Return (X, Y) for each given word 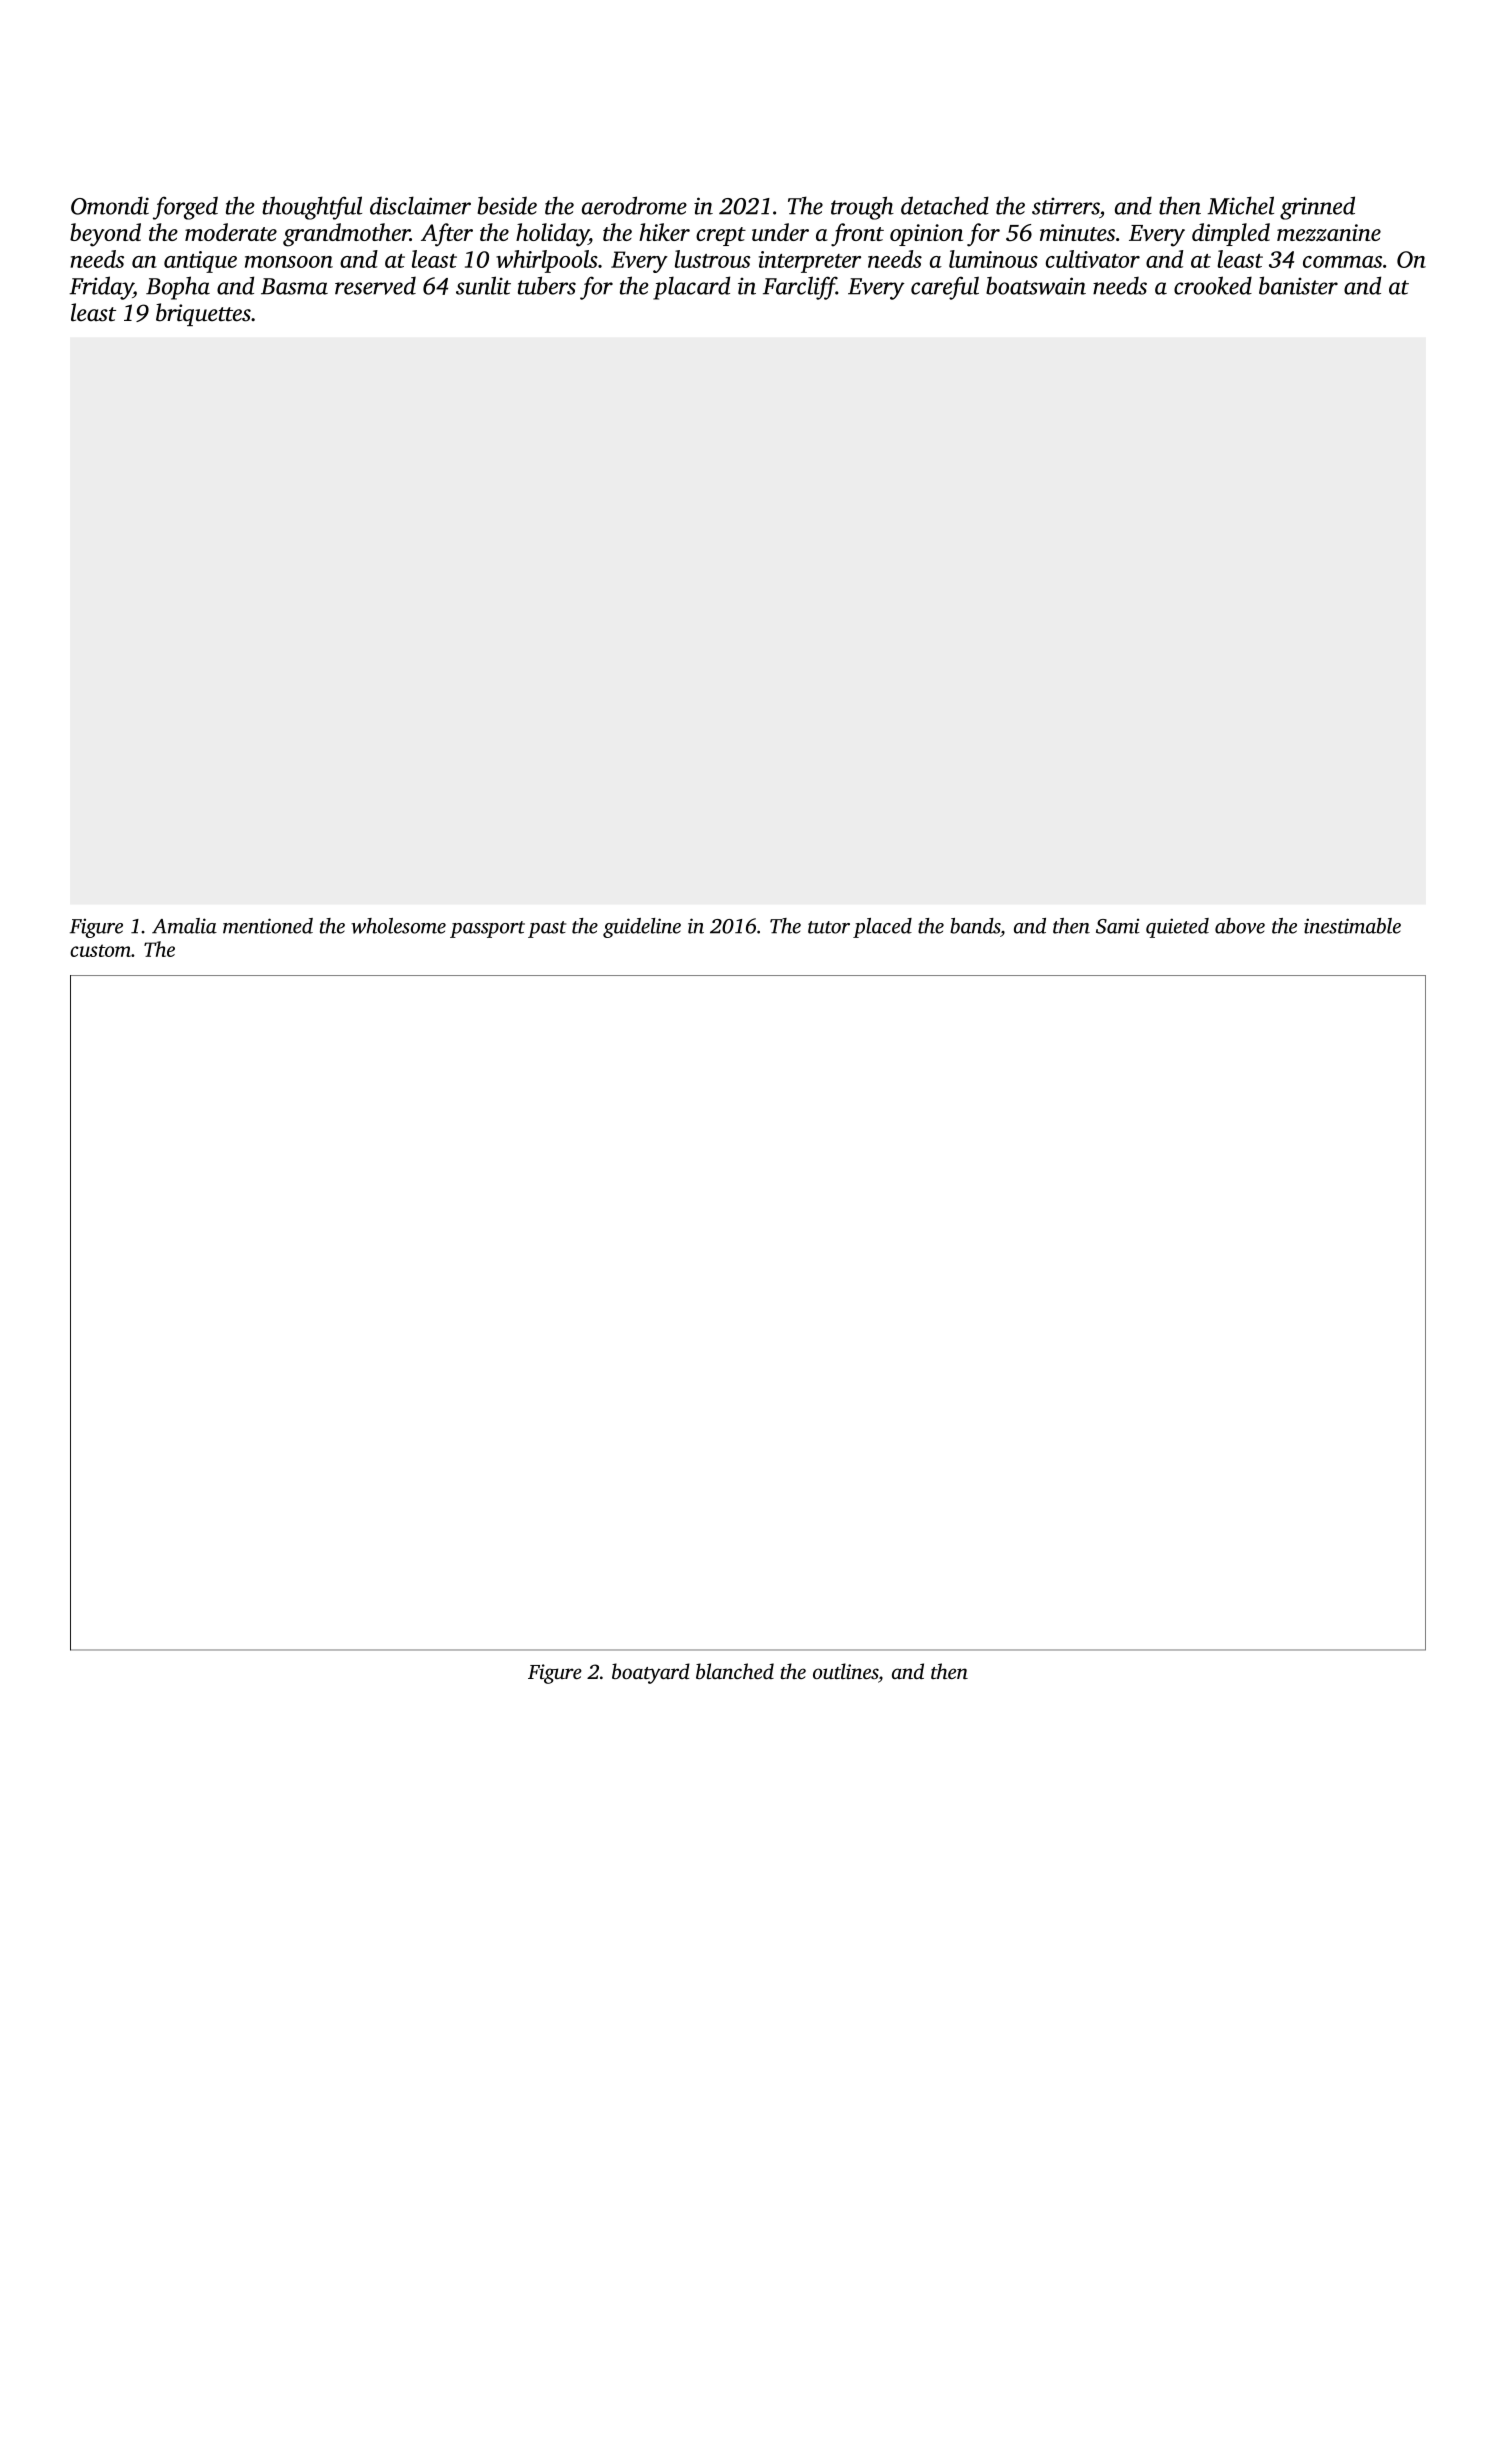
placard (691, 288)
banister (1298, 285)
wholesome (398, 926)
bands (975, 926)
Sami (1118, 926)
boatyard (651, 1673)
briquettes (203, 314)
